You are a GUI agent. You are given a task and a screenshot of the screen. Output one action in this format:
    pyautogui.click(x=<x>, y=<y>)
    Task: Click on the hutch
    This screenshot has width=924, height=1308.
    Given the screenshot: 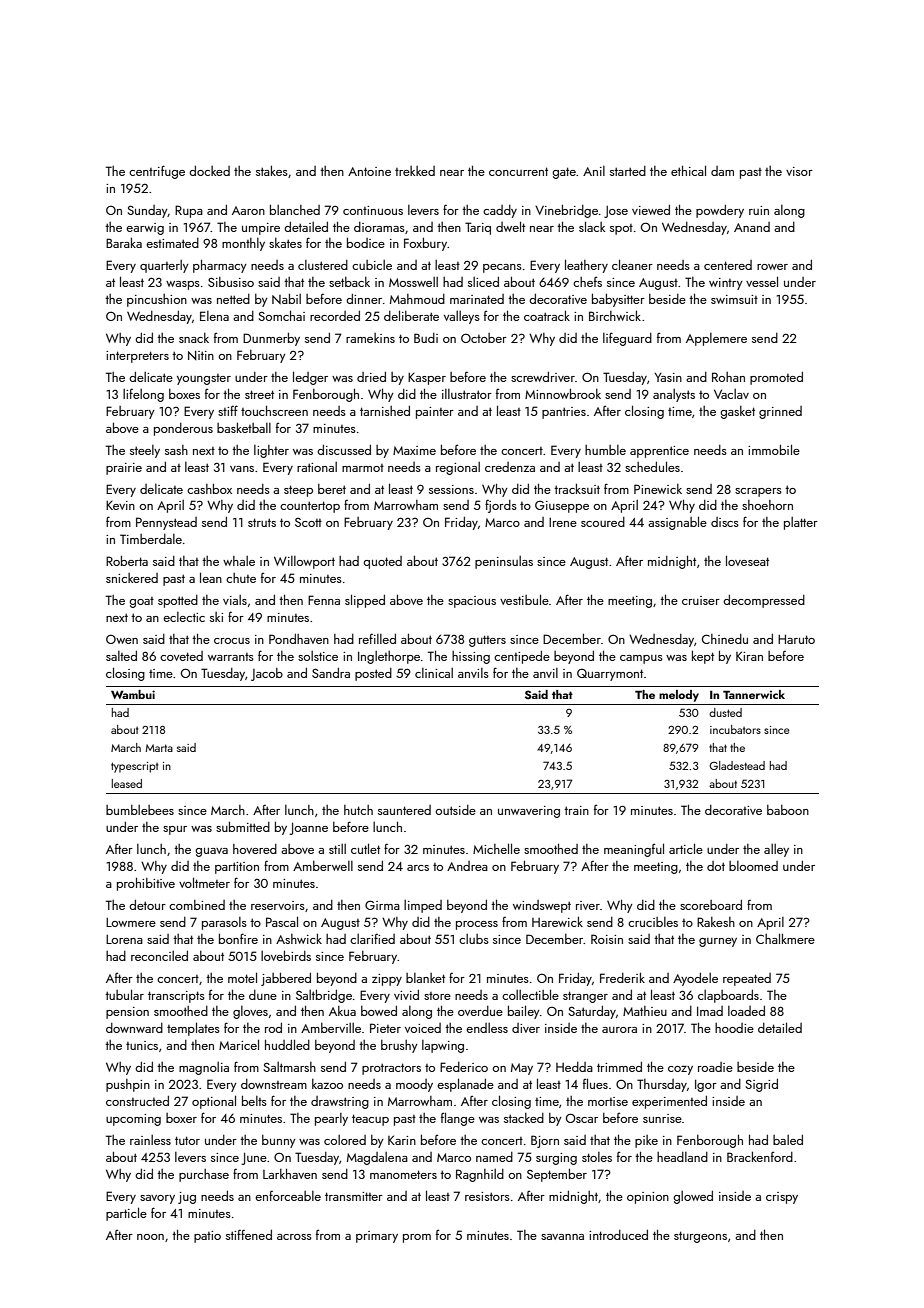 What is the action you would take?
    pyautogui.click(x=358, y=810)
